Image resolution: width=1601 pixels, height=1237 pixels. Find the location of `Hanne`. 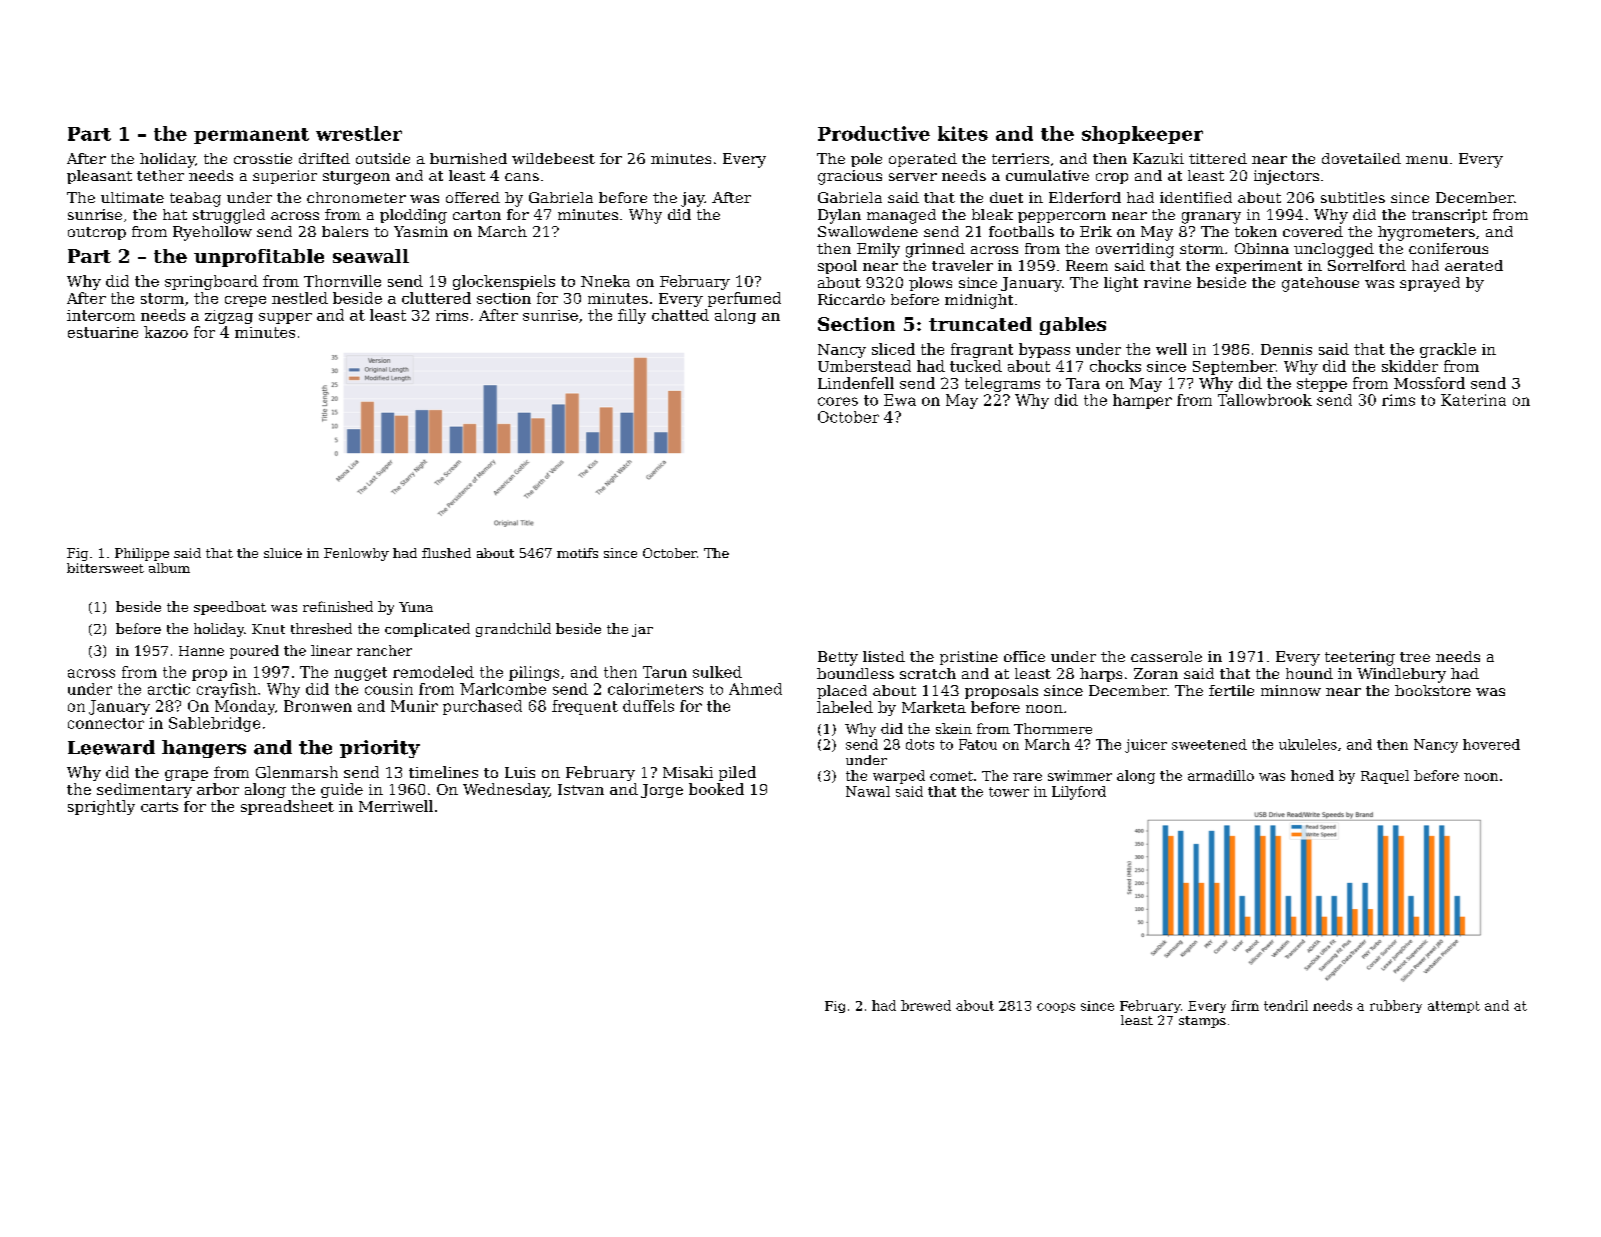

Hanne is located at coordinates (201, 651).
